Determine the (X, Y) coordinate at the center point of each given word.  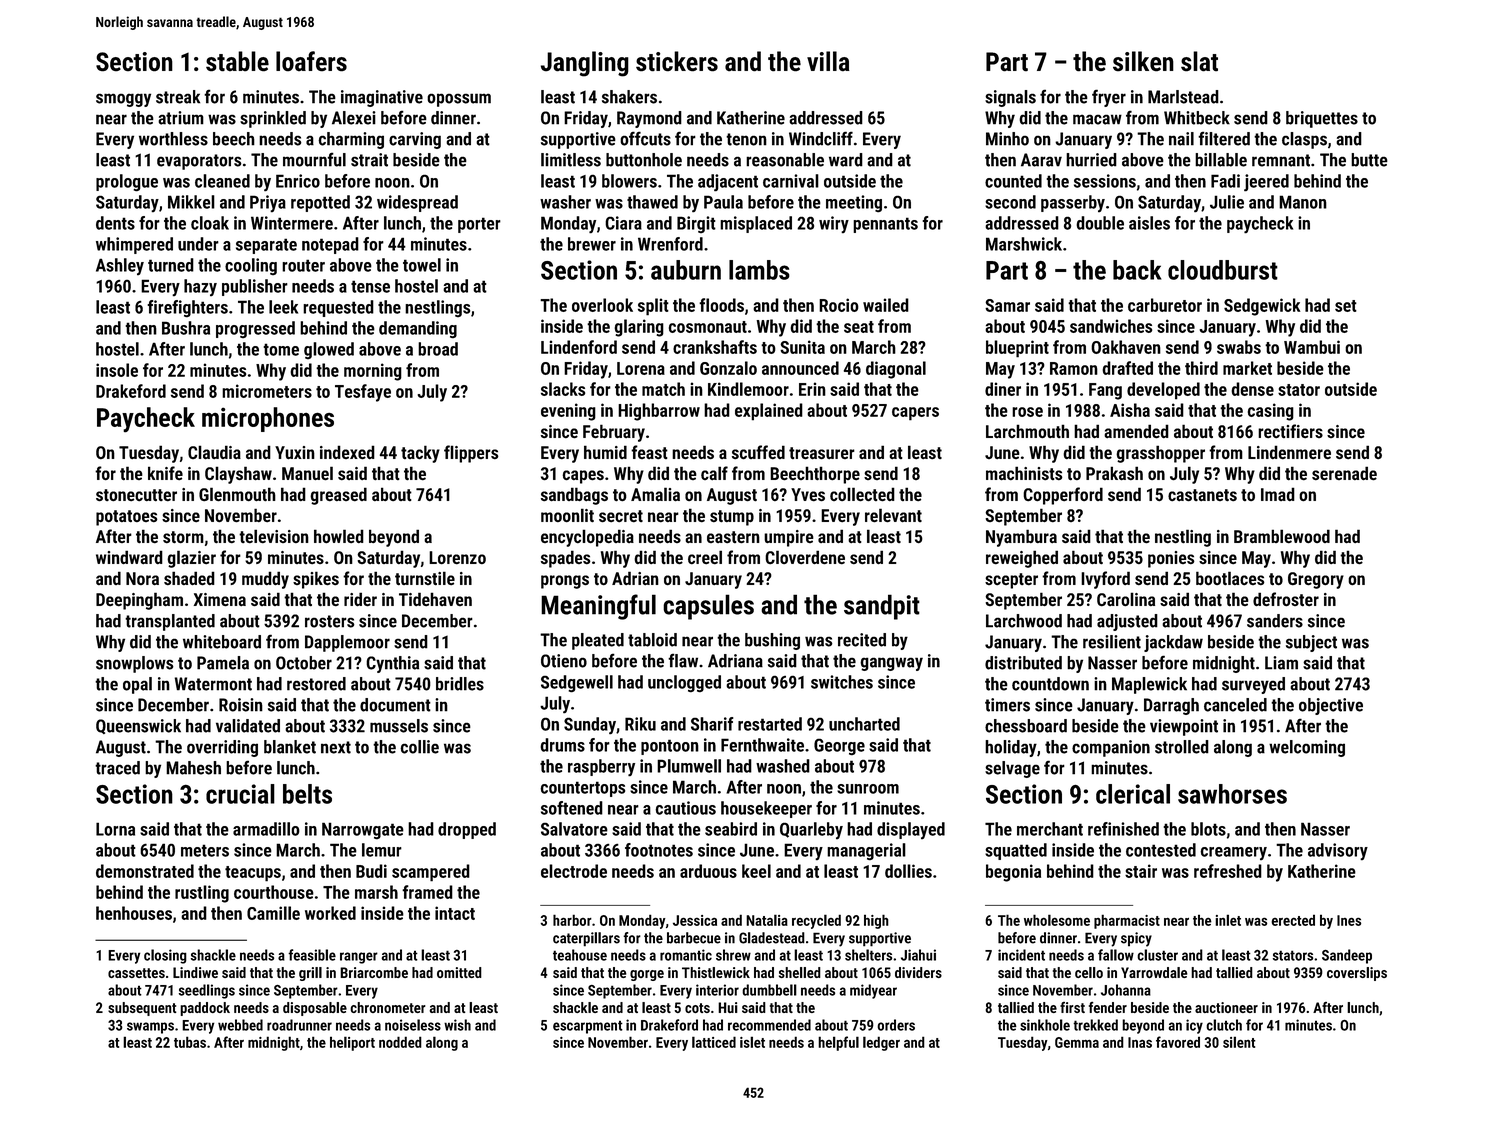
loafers (311, 61)
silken (1143, 61)
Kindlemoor (748, 389)
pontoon (670, 747)
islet (752, 1042)
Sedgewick (1262, 307)
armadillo (266, 829)
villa (828, 61)
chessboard (1026, 726)
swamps (150, 1028)
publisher (255, 287)
